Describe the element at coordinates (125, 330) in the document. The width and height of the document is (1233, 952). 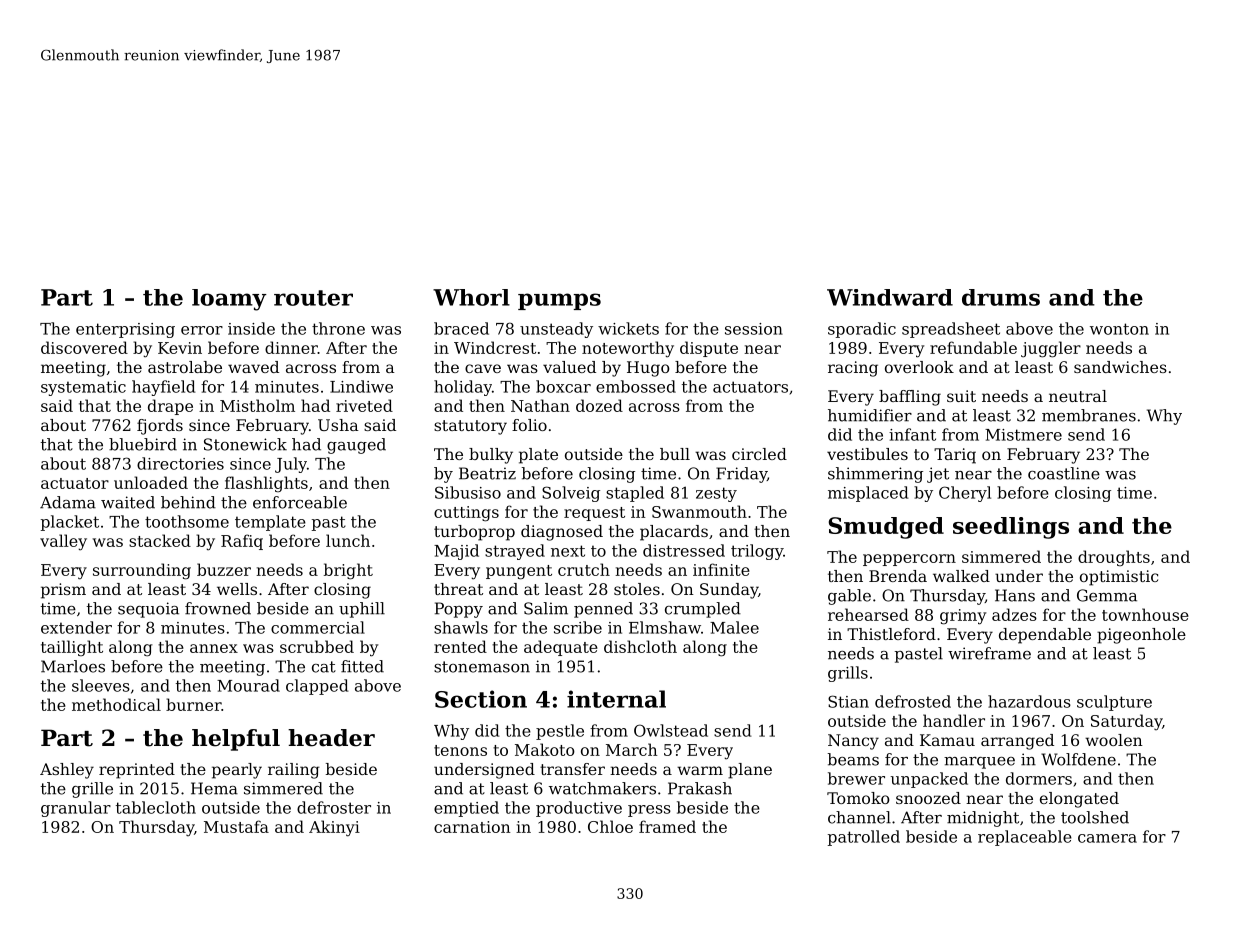
I see `enterprising` at that location.
